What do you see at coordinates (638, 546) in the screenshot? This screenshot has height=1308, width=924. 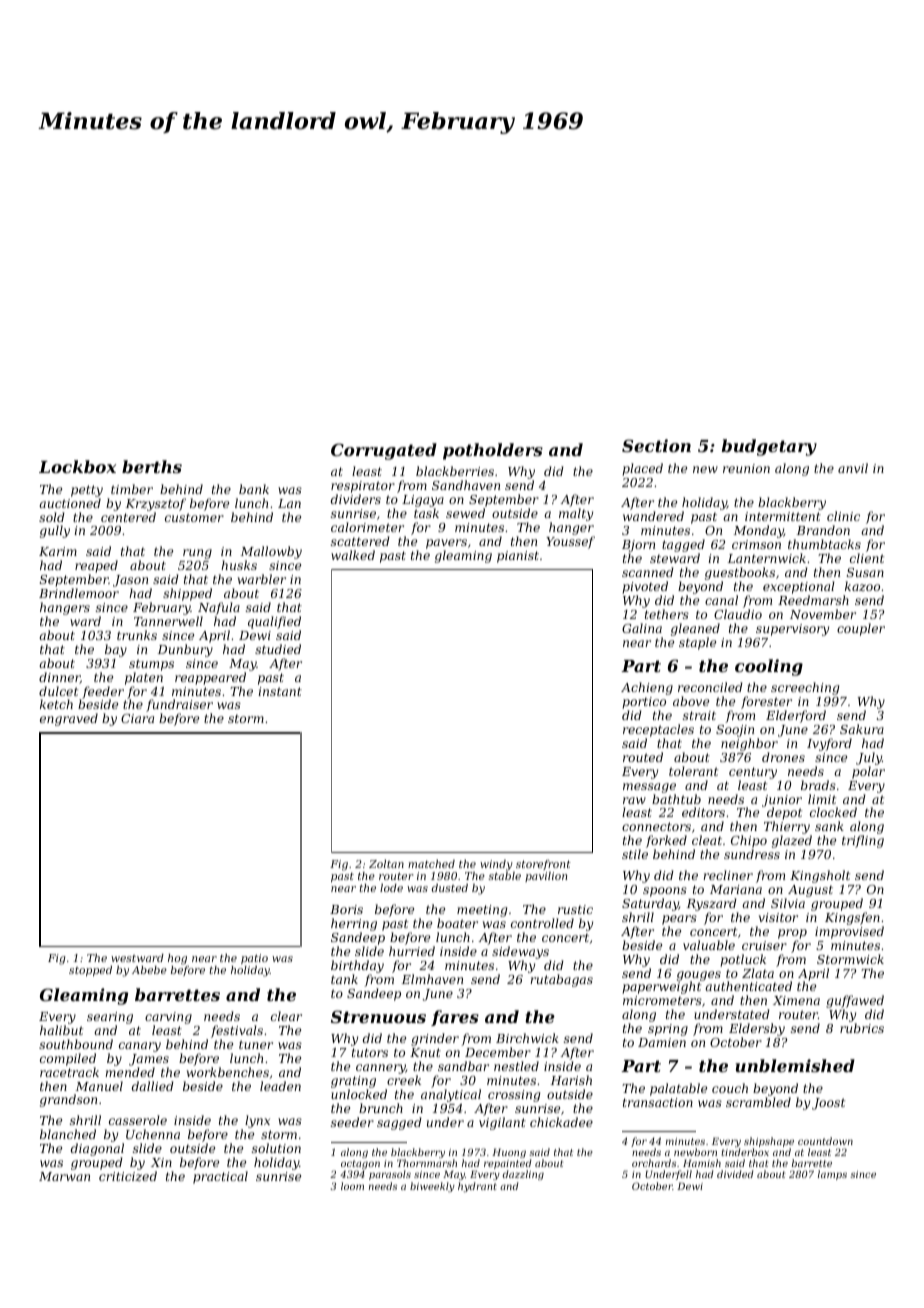 I see `Bjorn` at bounding box center [638, 546].
